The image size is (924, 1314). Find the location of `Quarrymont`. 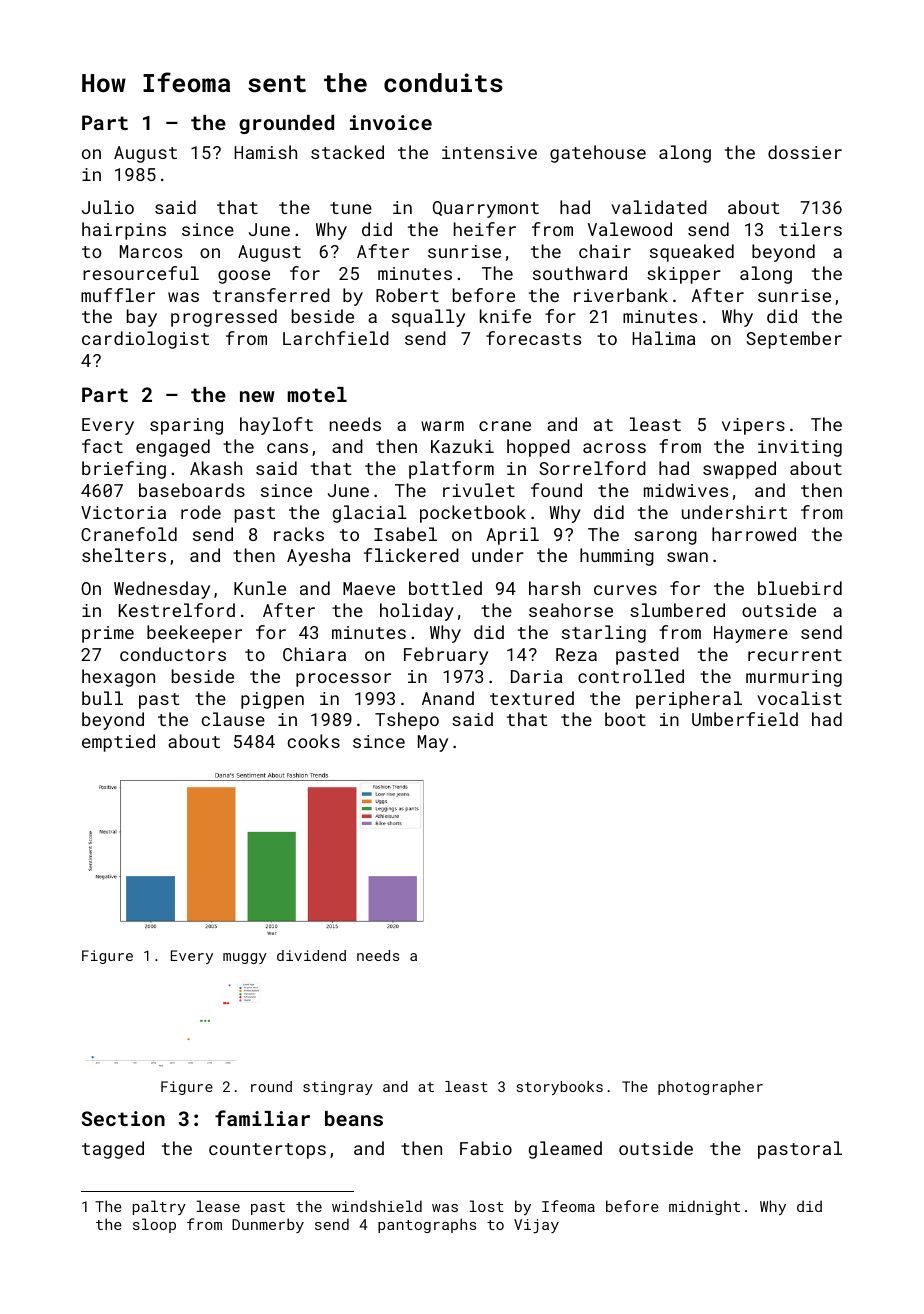

Quarrymont is located at coordinates (486, 209).
